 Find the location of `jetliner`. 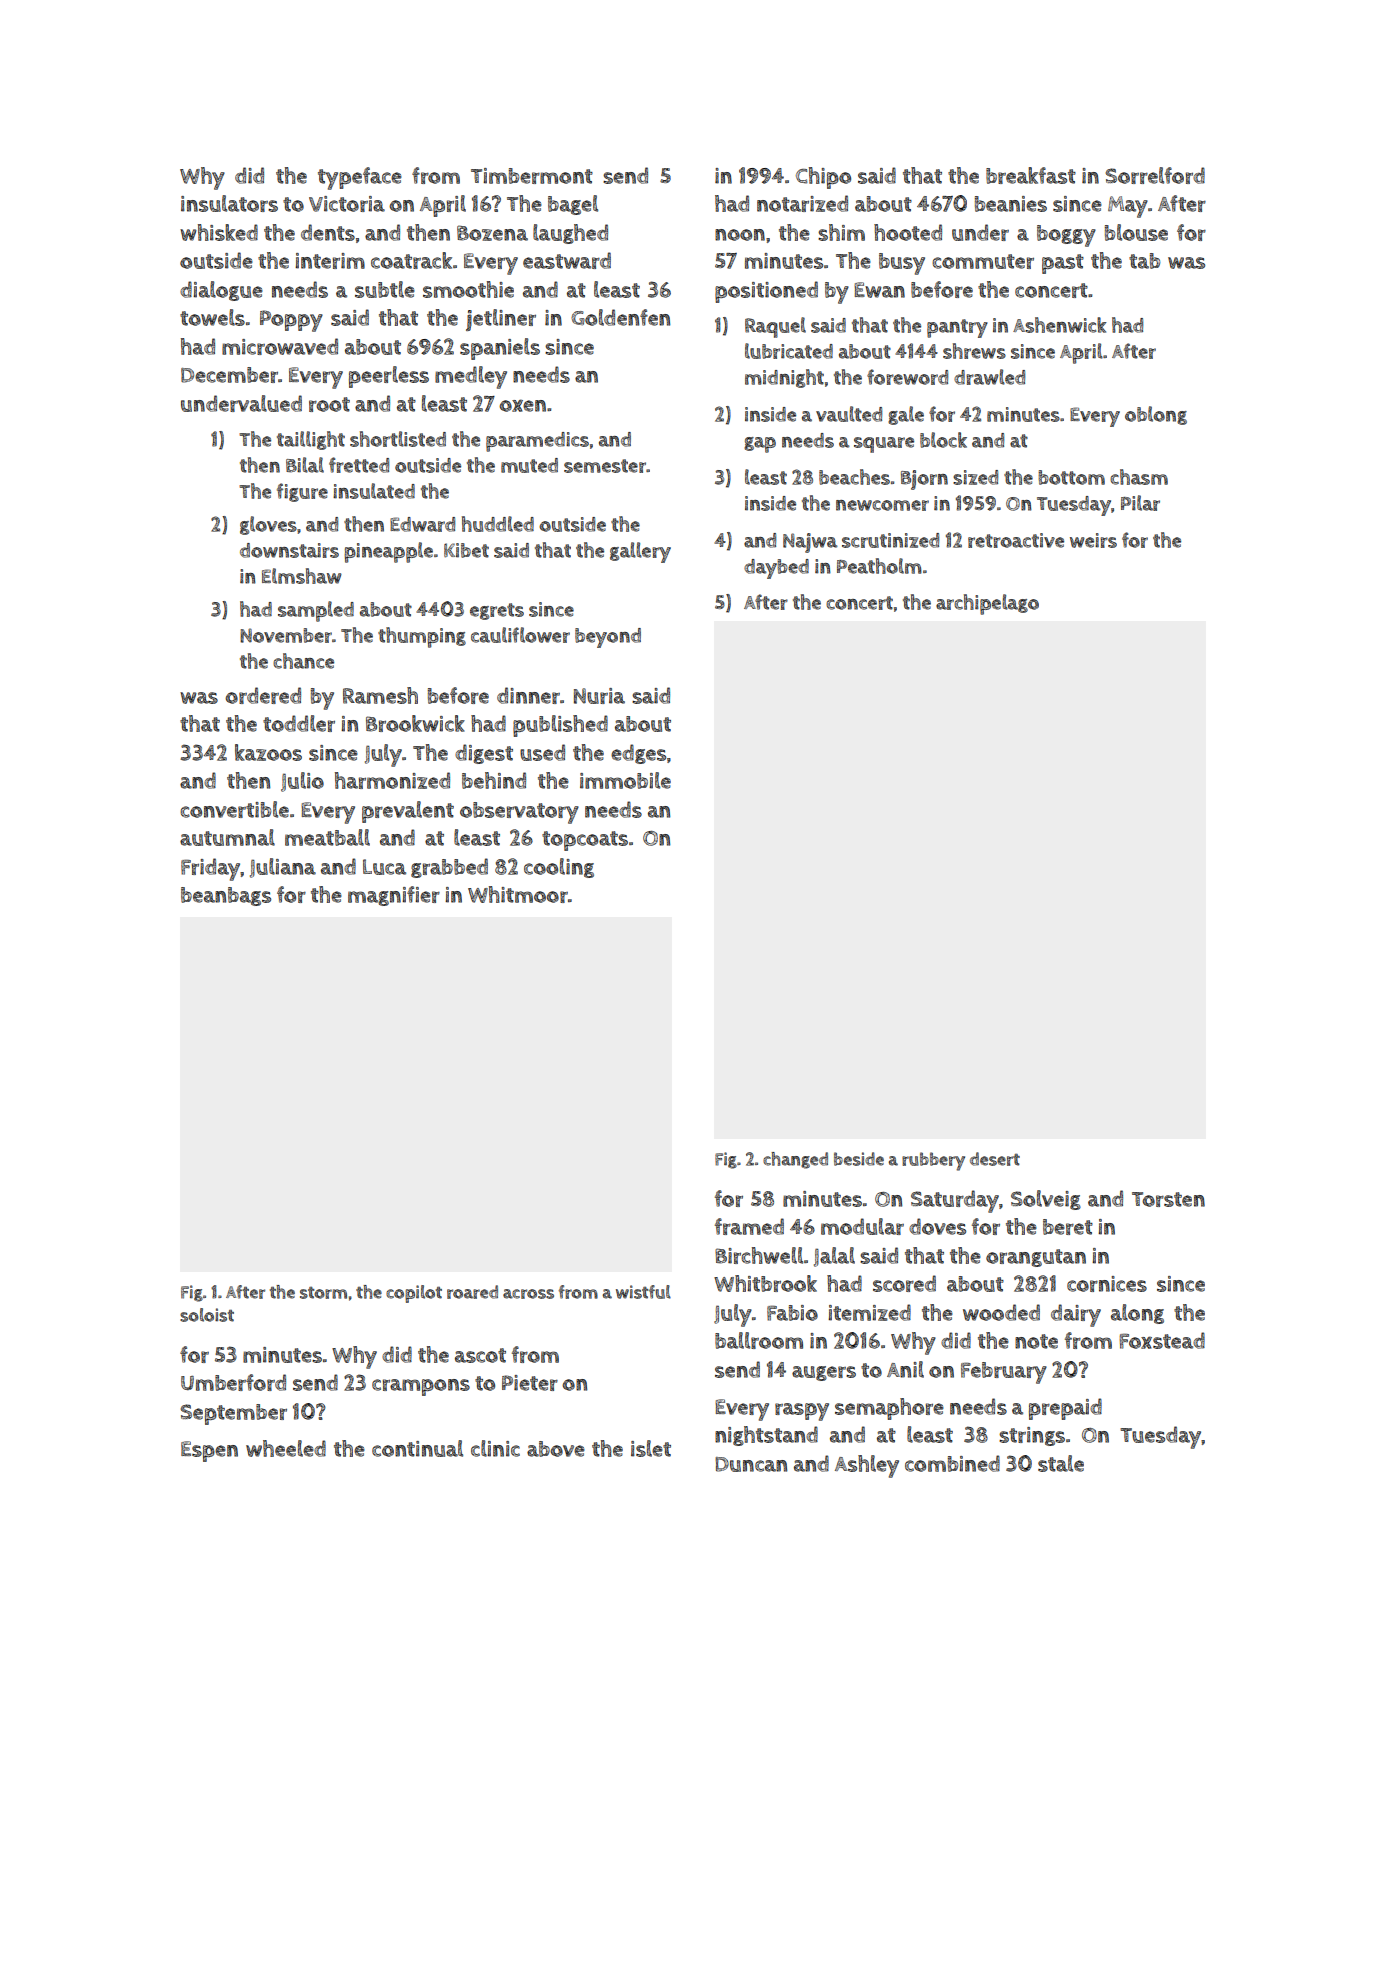

jetliner is located at coordinates (501, 320).
